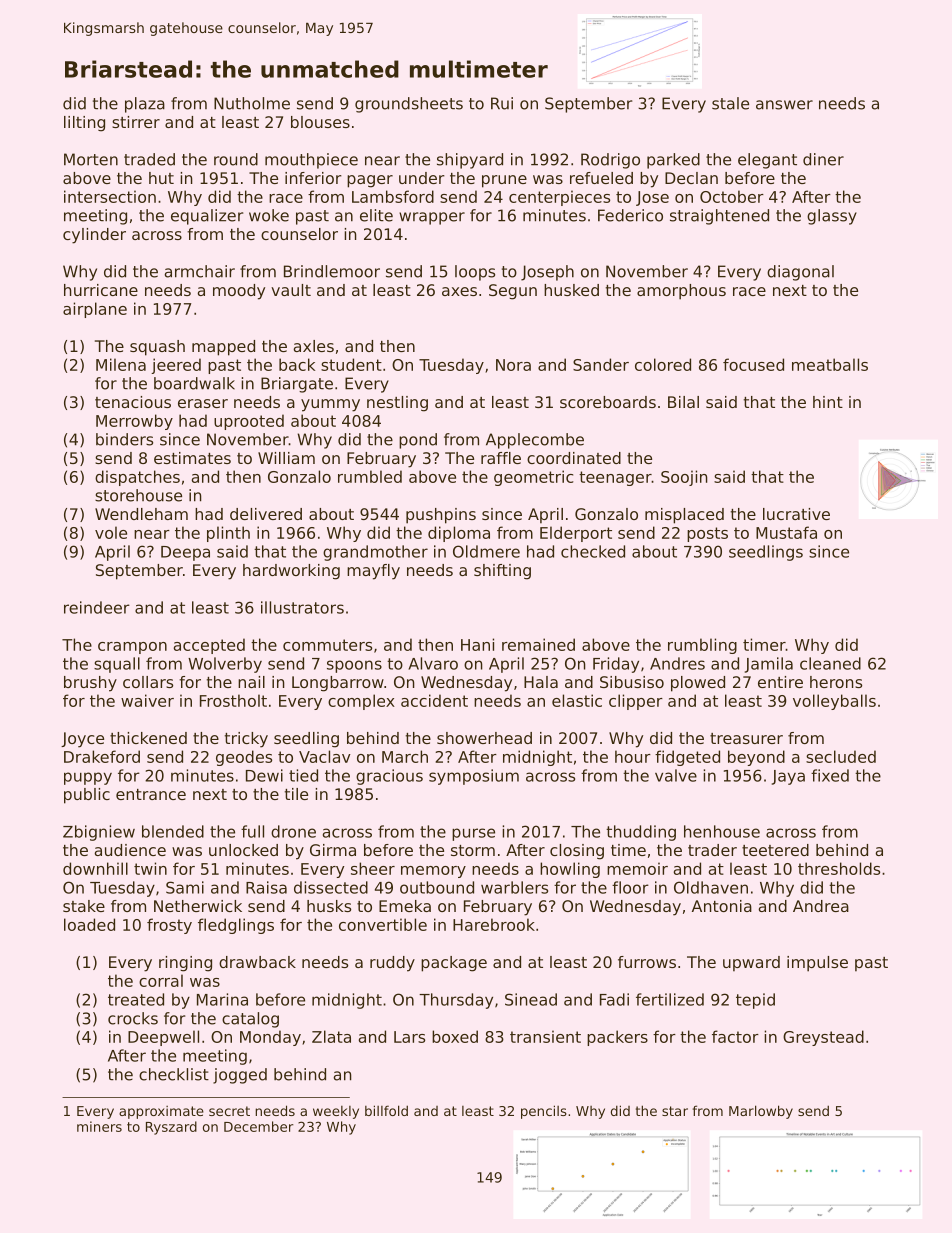 The height and width of the image is (1233, 952). I want to click on meatballs, so click(830, 364).
